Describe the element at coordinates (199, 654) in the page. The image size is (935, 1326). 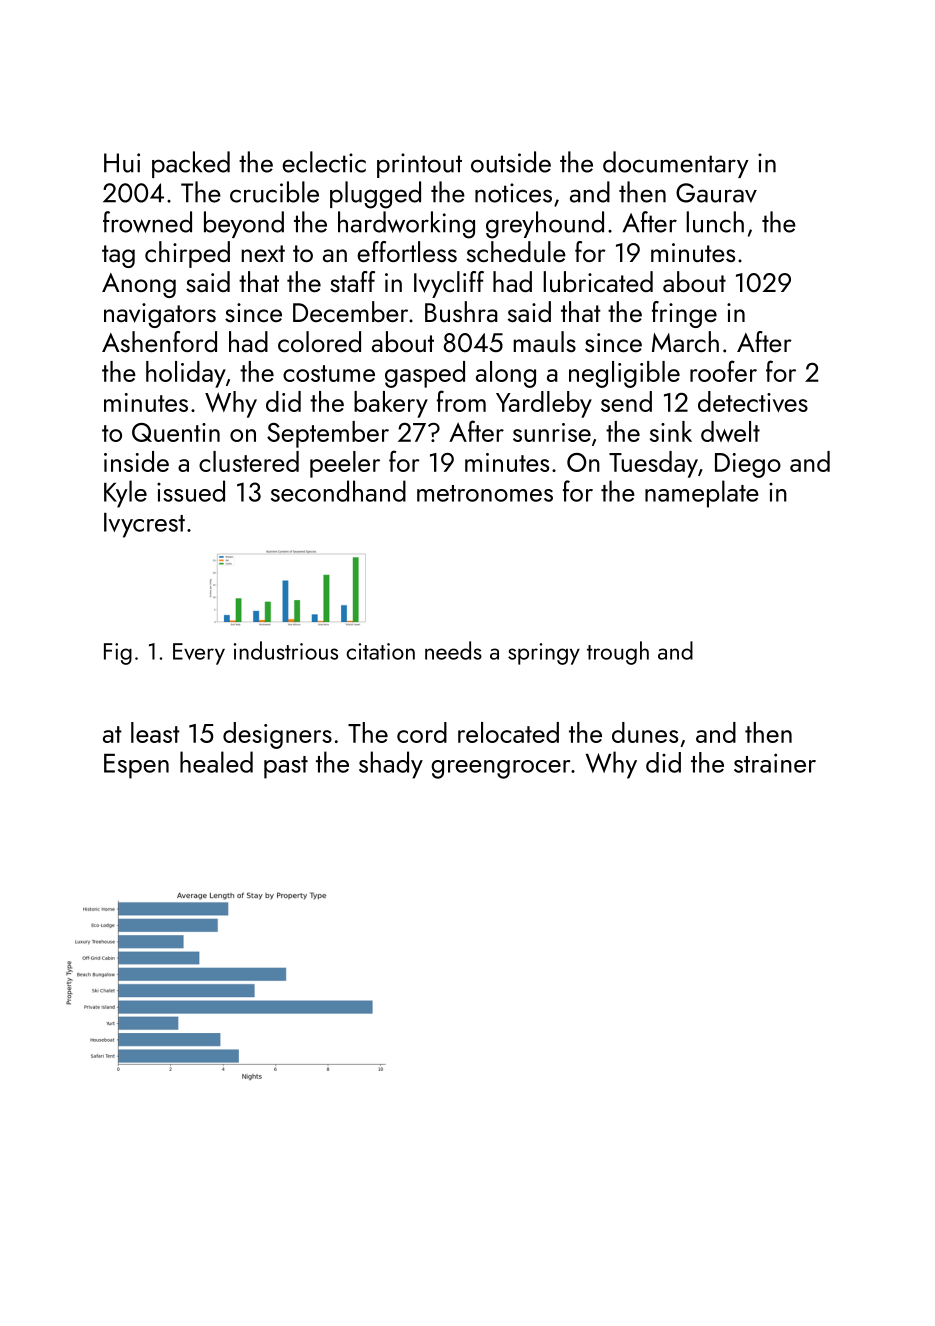
I see `Every` at that location.
